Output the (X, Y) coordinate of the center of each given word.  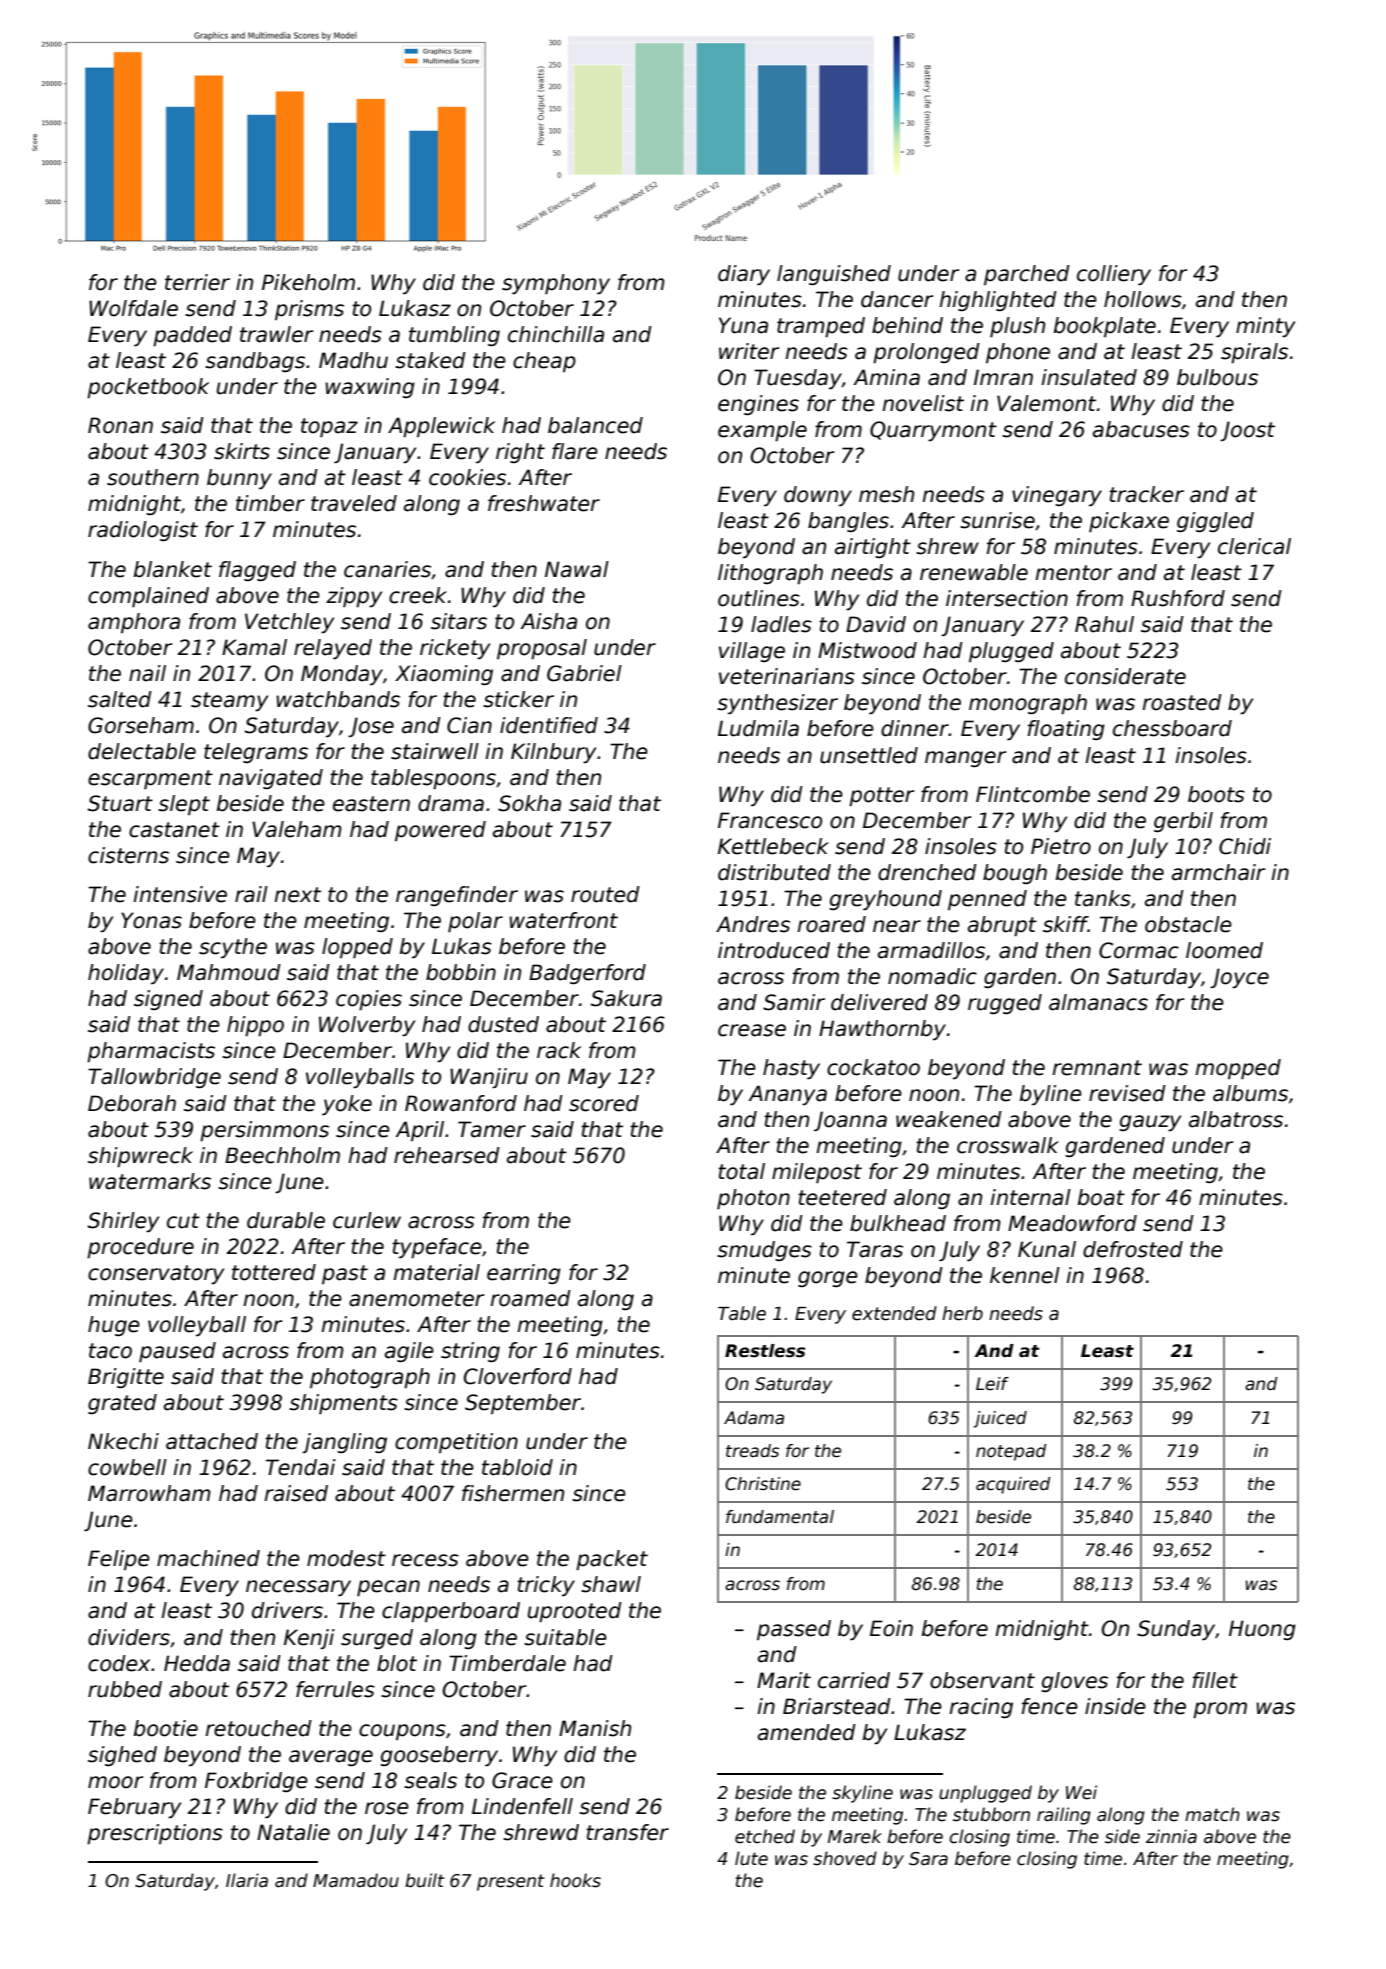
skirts (242, 451)
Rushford (1178, 598)
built (424, 1880)
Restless (765, 1351)
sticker (518, 699)
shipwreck (140, 1157)
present (510, 1882)
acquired (1013, 1485)
